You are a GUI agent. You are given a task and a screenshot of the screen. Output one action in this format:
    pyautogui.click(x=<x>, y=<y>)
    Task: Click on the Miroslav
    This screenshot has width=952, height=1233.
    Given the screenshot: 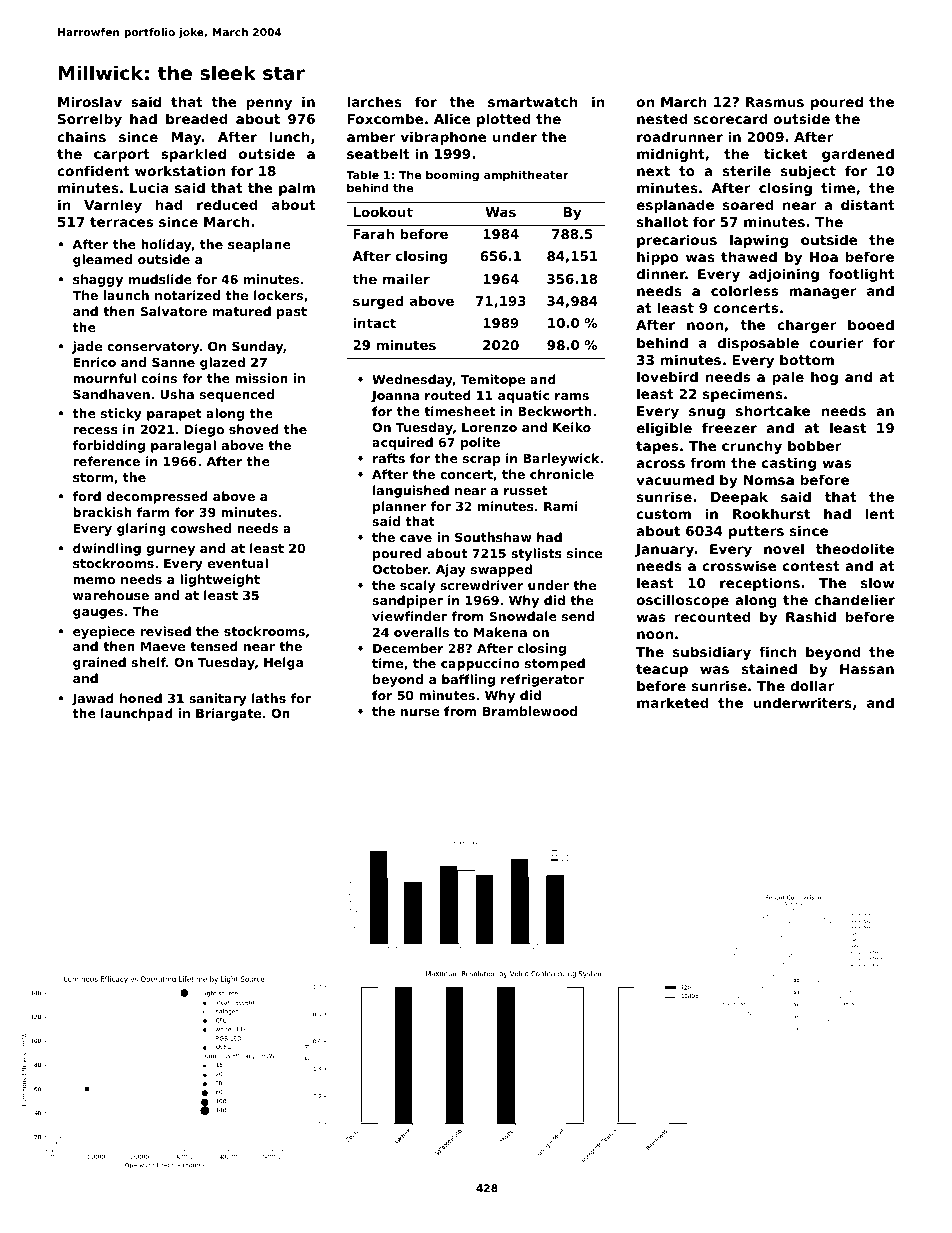 What is the action you would take?
    pyautogui.click(x=90, y=101)
